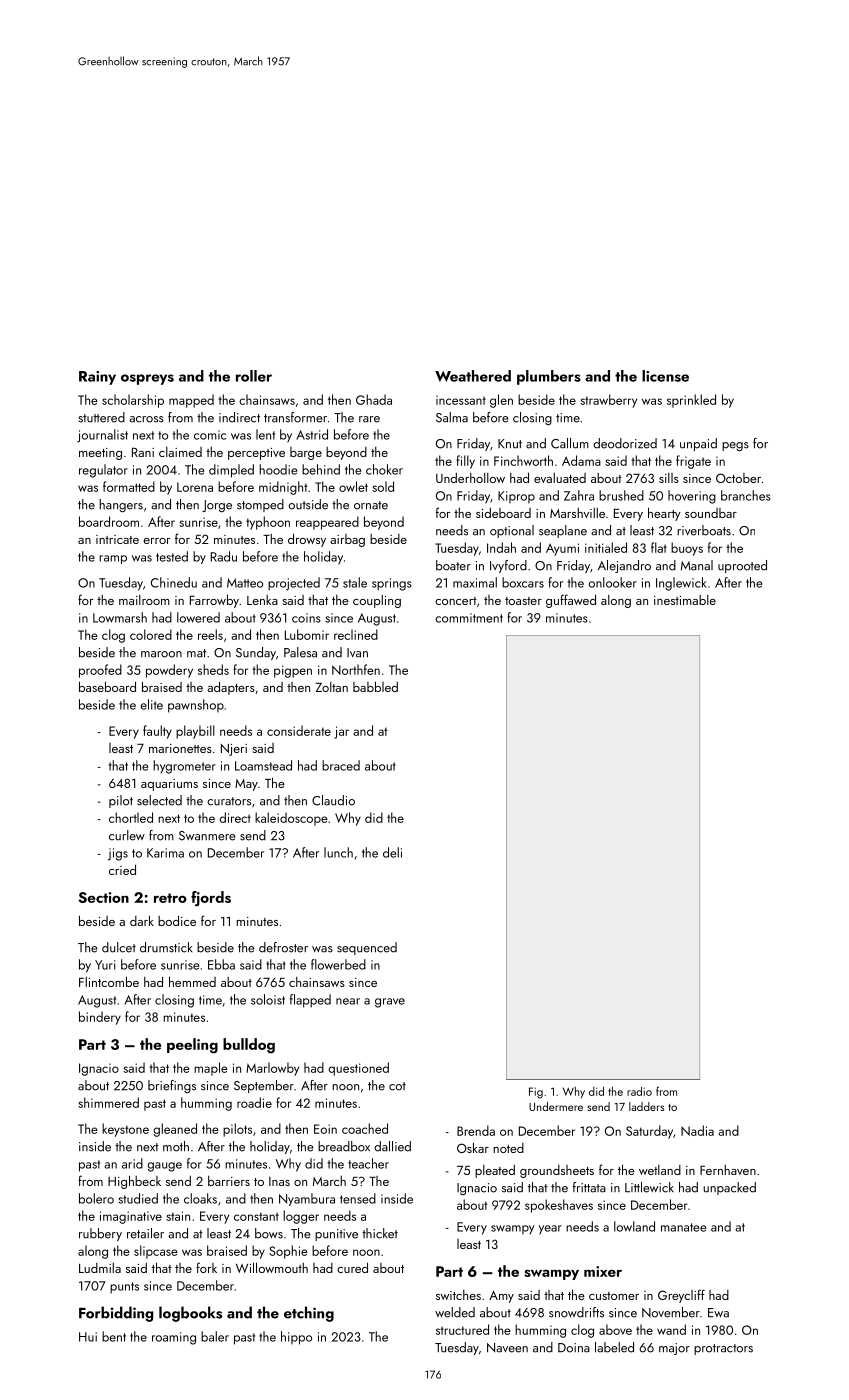  What do you see at coordinates (512, 531) in the screenshot?
I see `optional` at bounding box center [512, 531].
